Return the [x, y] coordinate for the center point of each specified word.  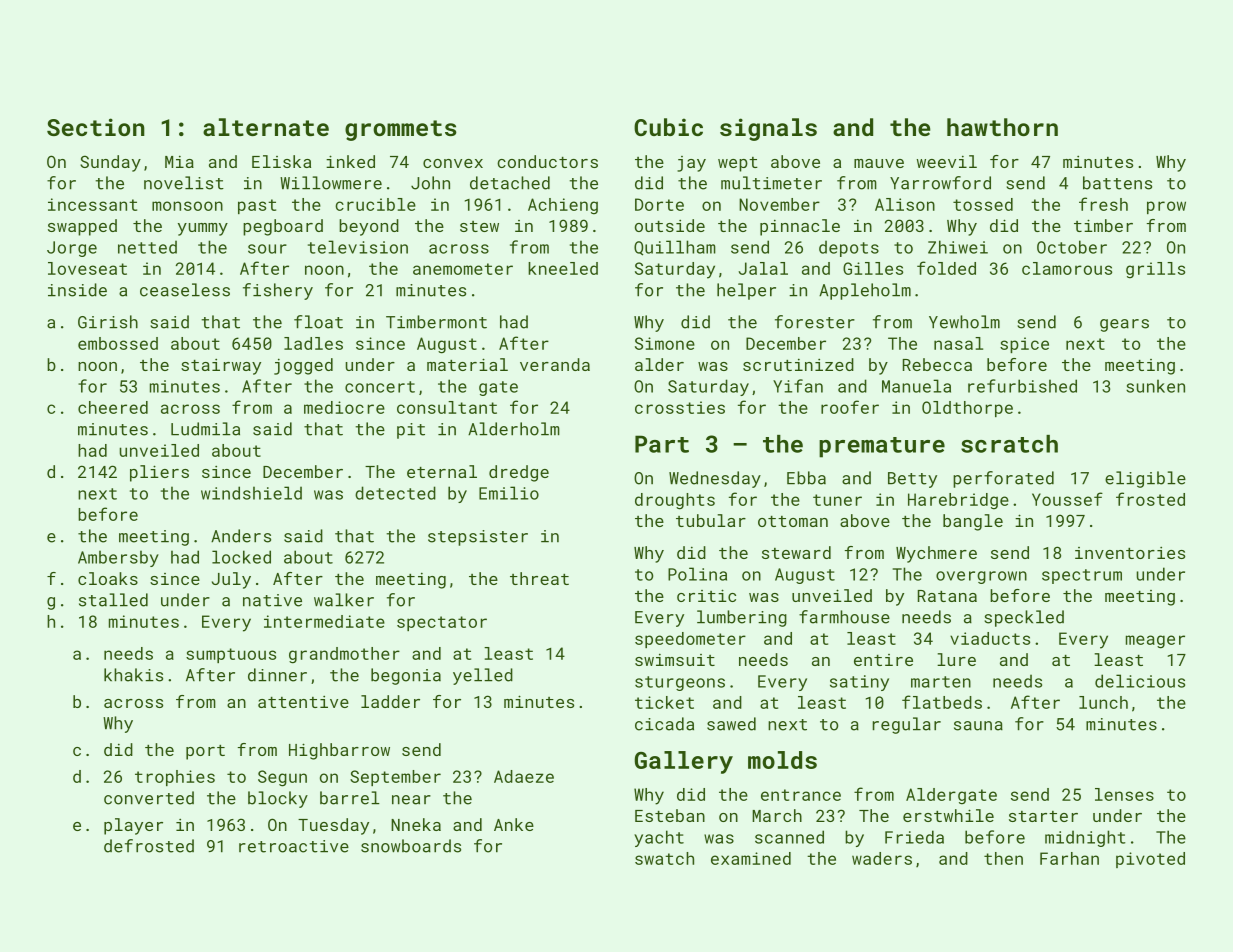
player [133, 826]
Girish [108, 322]
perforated [1003, 479]
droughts [675, 501]
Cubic [668, 127]
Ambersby [118, 558]
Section [96, 127]
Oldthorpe [967, 409]
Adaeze [524, 776]
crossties [680, 407]
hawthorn [1002, 127]
